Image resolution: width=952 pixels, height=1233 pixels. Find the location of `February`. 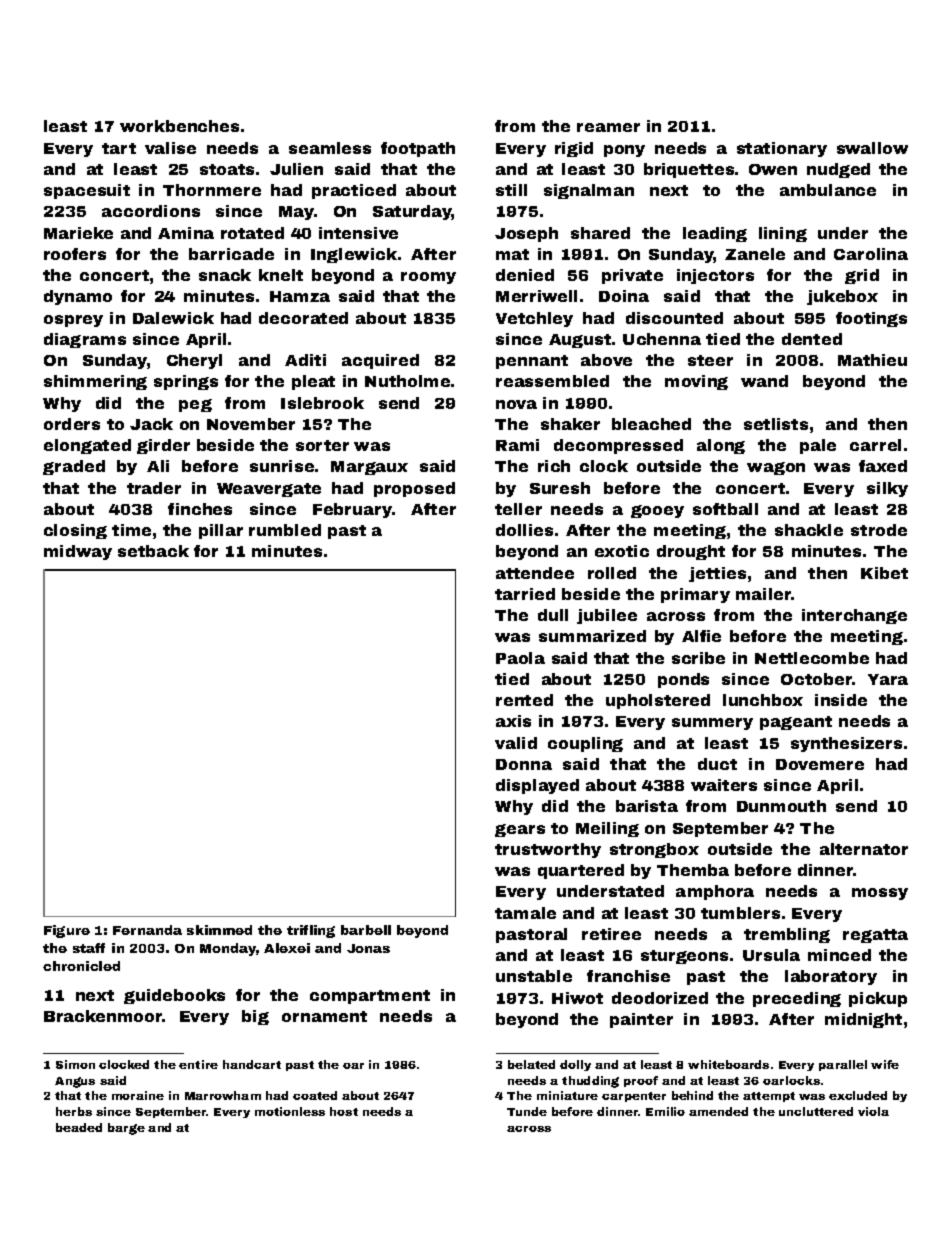

February is located at coordinates (352, 510).
